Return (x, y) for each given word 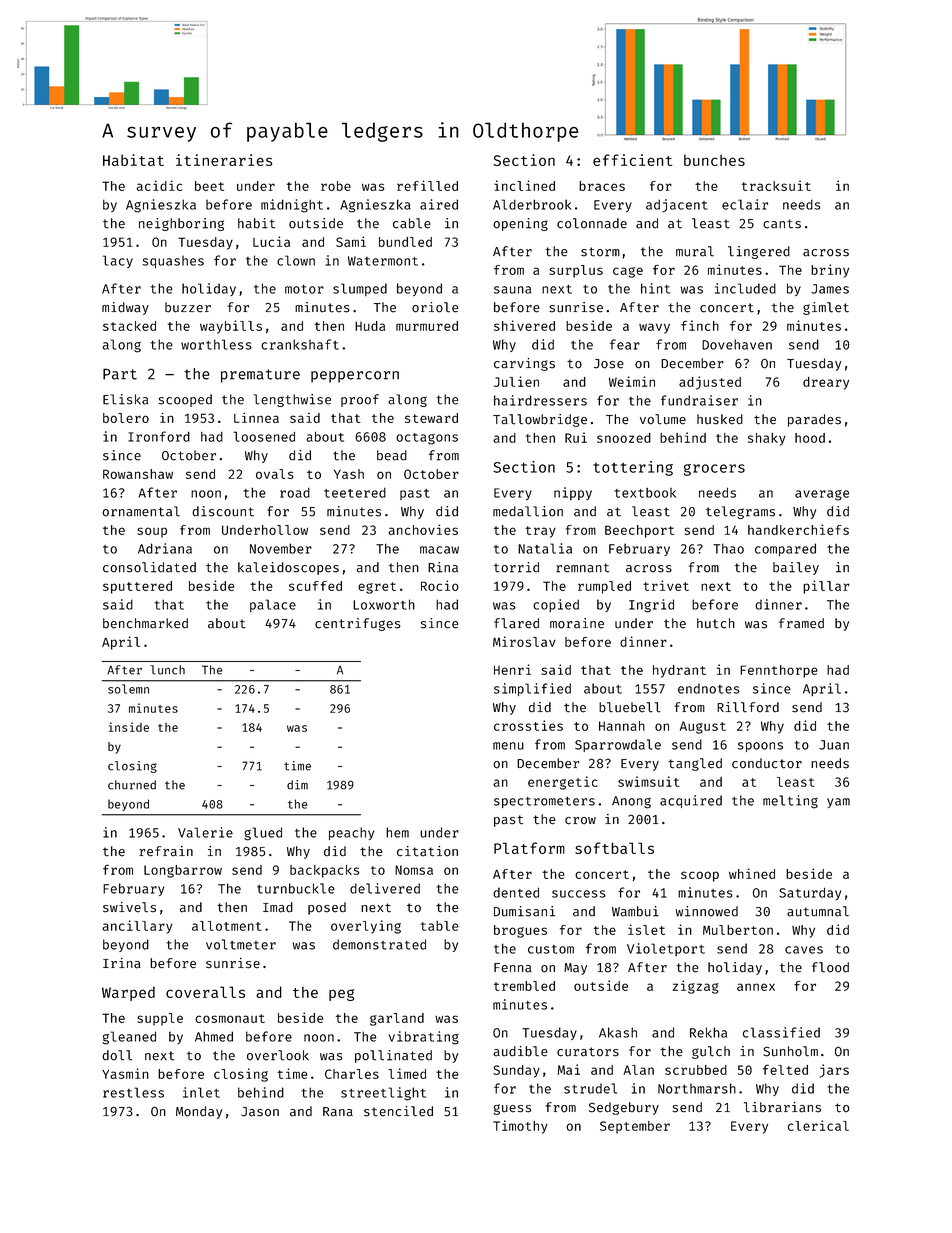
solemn (128, 689)
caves (804, 950)
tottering (633, 468)
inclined (524, 185)
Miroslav (524, 641)
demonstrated (379, 944)
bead (392, 455)
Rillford (748, 707)
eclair (745, 204)
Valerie (205, 832)
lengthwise (292, 400)
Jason (260, 1112)
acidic (159, 185)
